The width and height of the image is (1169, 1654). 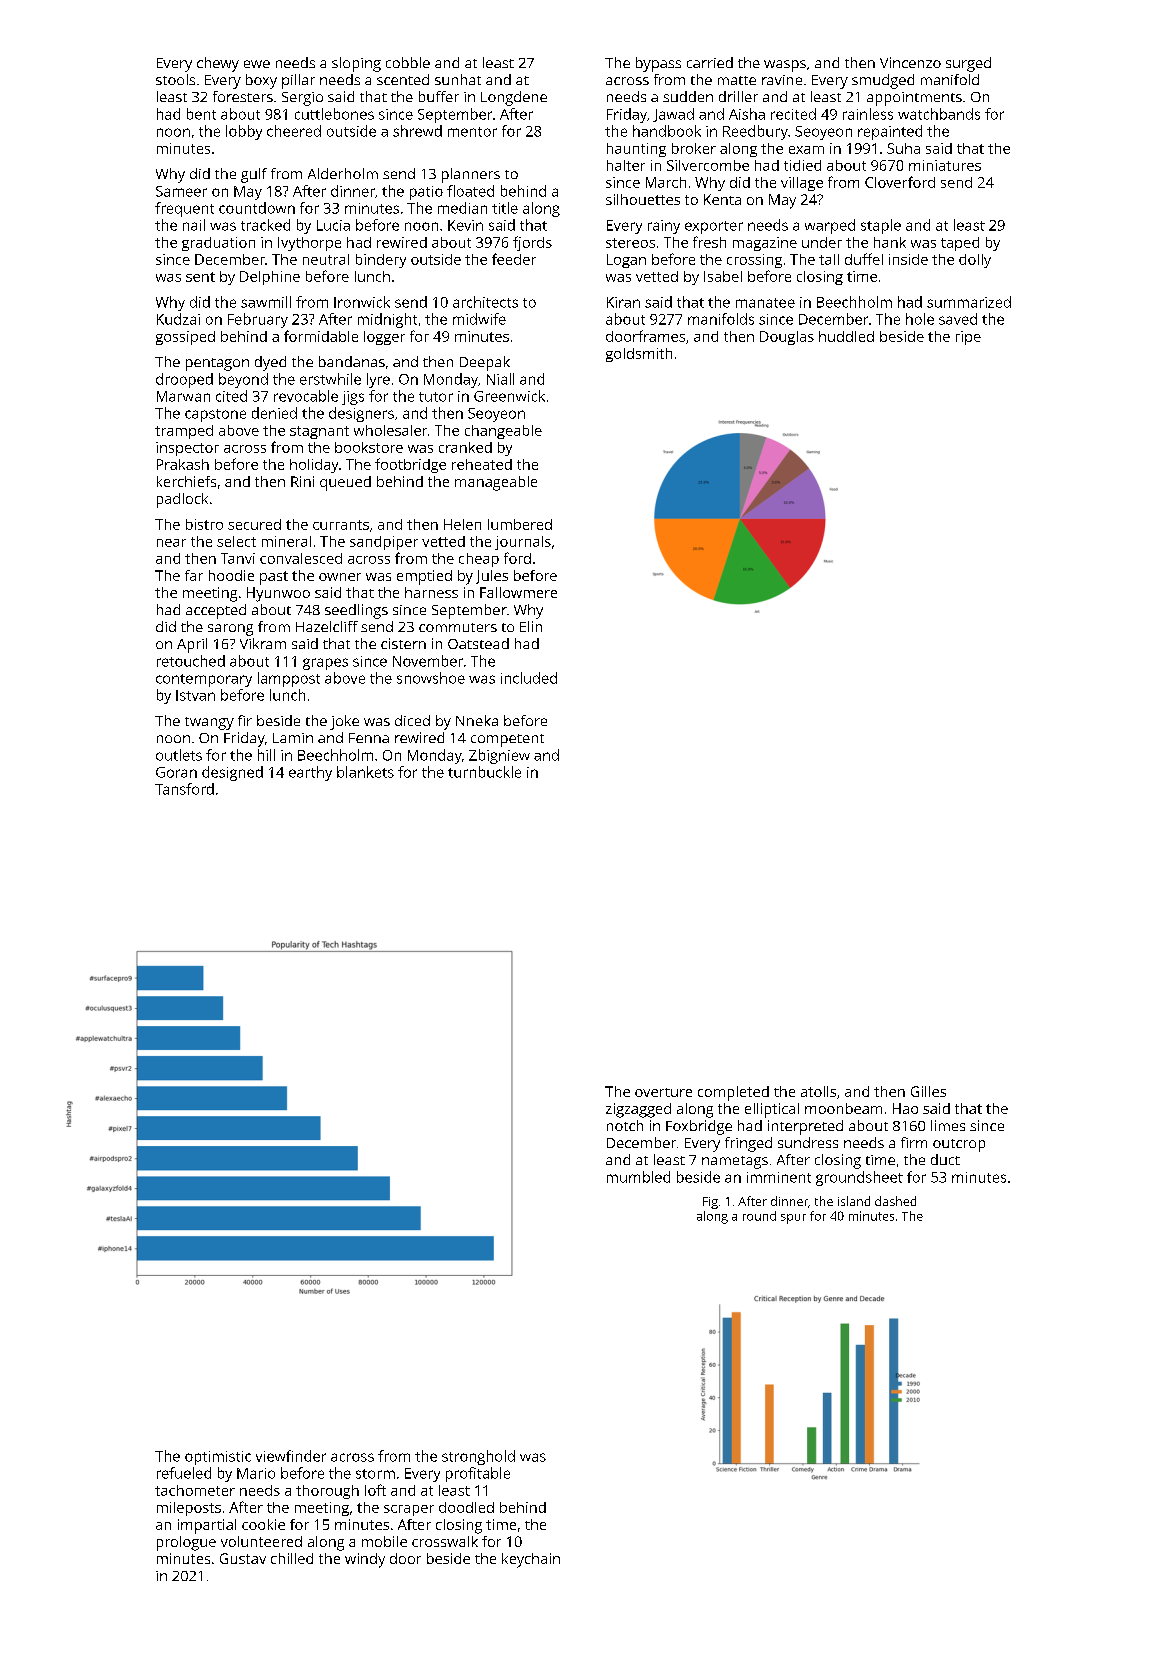 I want to click on dashed, so click(x=895, y=1201).
